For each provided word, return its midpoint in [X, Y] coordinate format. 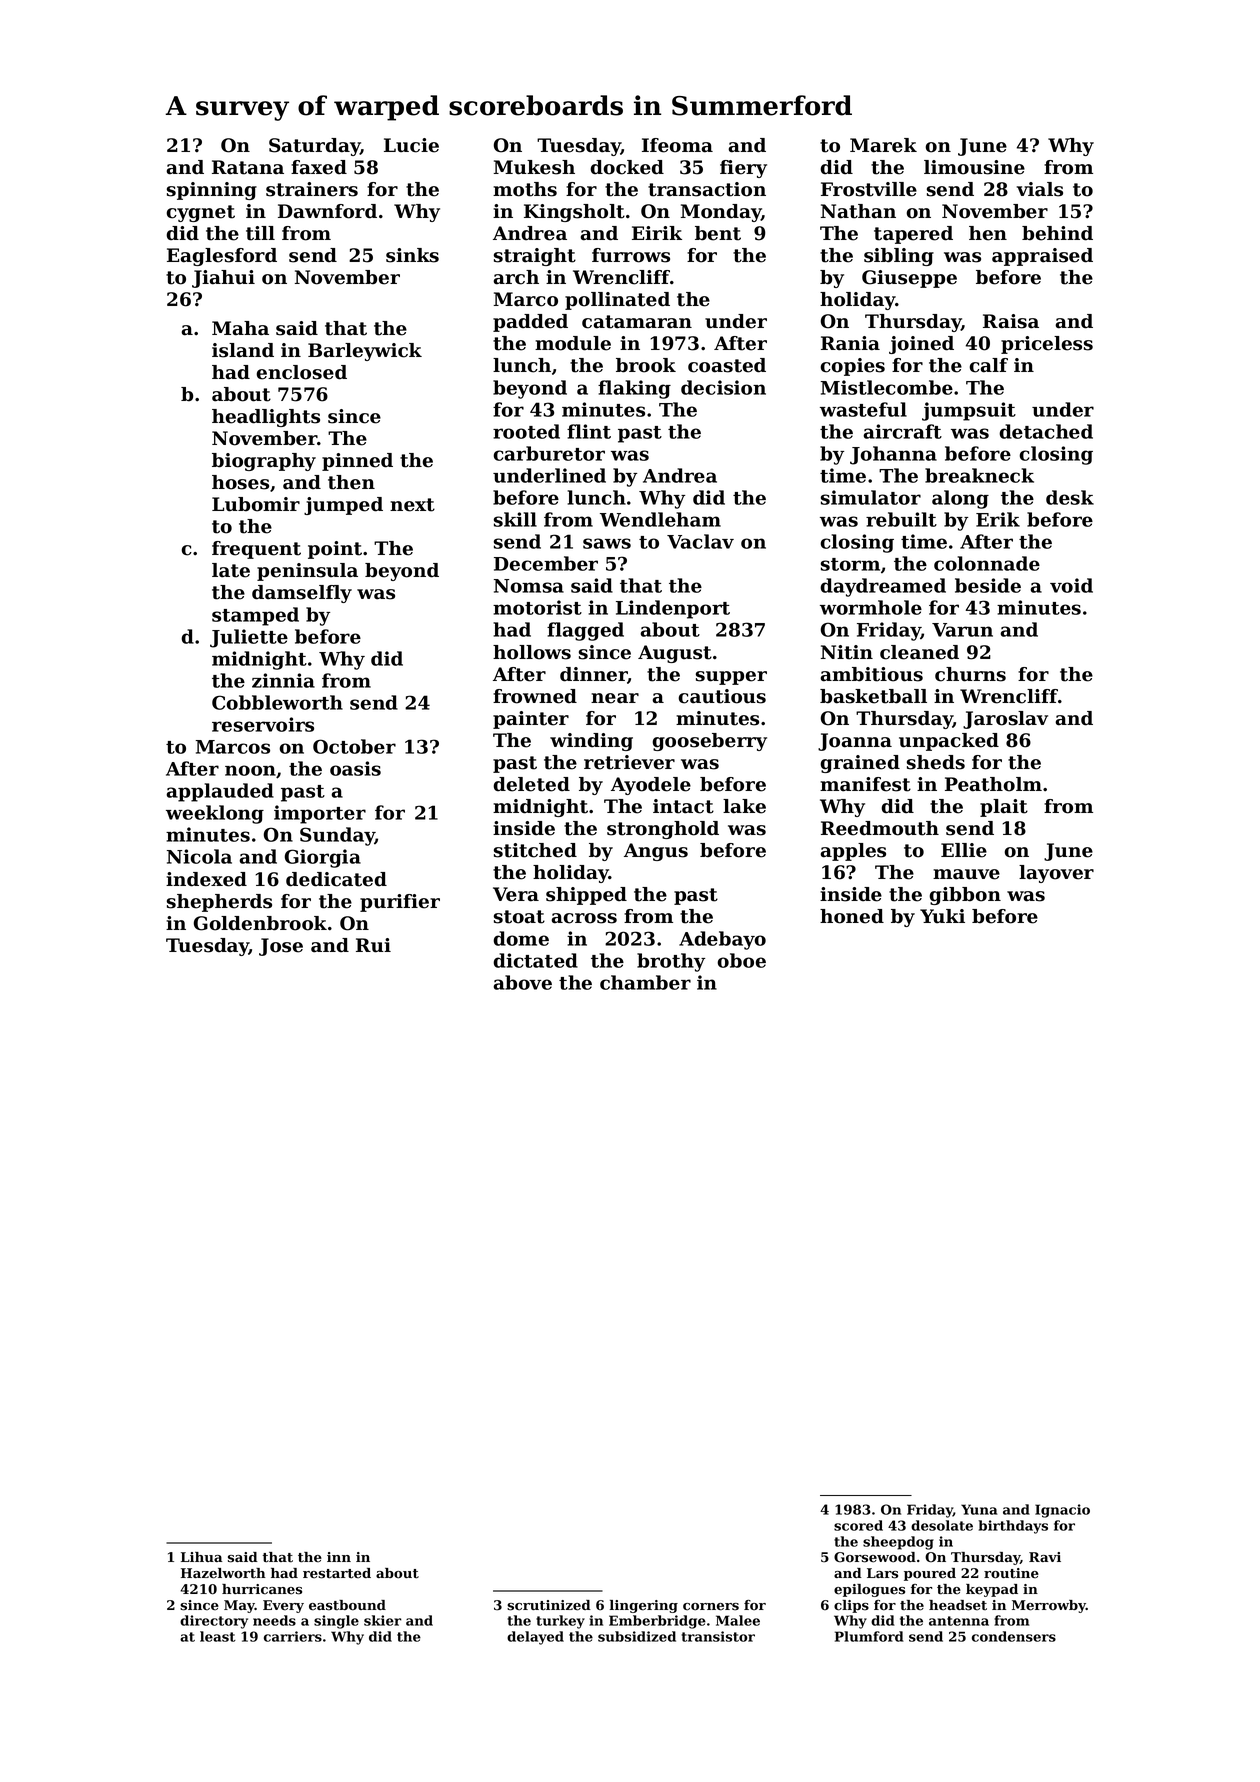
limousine [974, 167]
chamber [645, 982]
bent [718, 233]
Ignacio [1062, 1511]
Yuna [979, 1509]
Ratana [248, 167]
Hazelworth [223, 1573]
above [522, 982]
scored [858, 1525]
